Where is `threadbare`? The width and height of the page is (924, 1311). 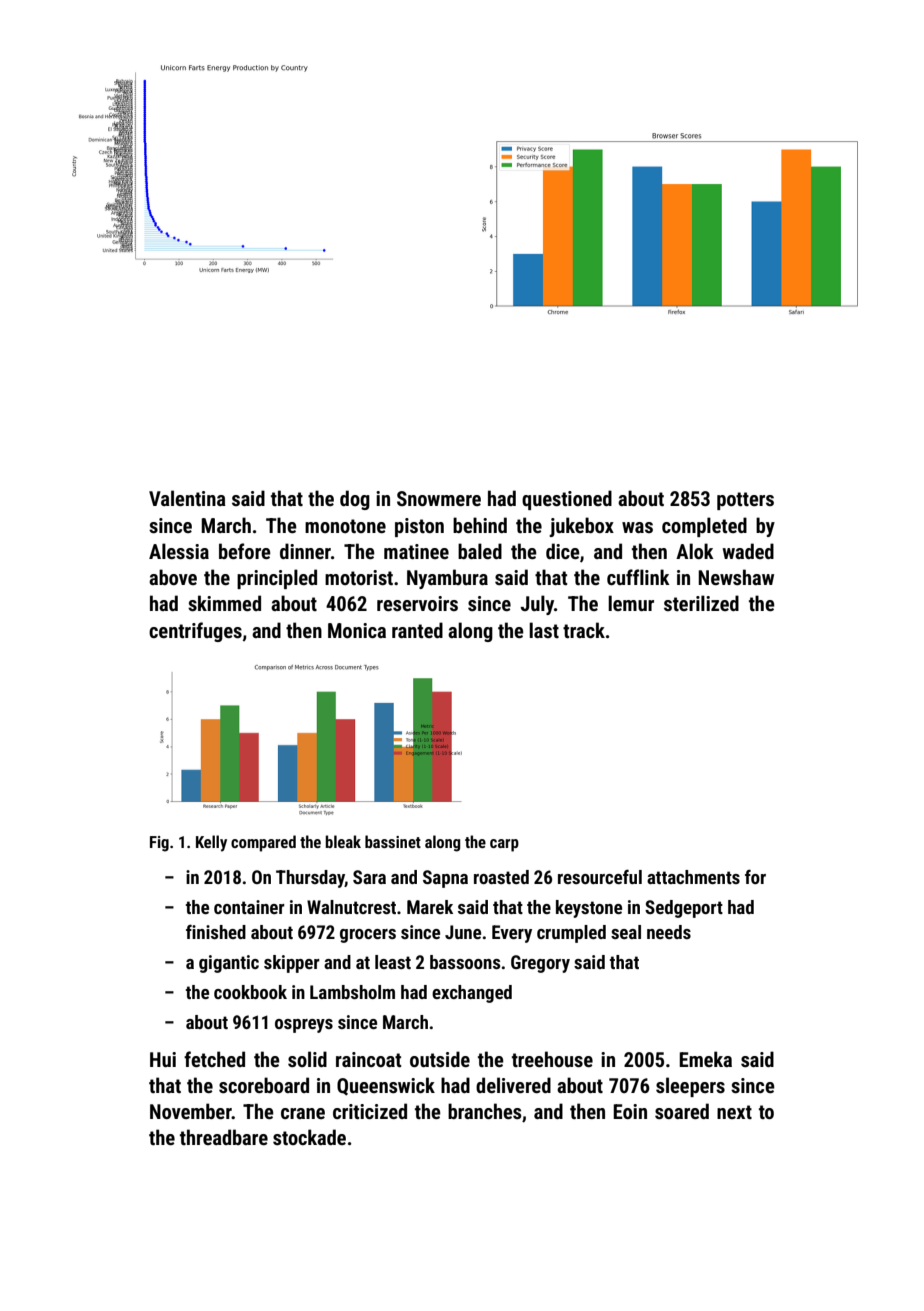 threadbare is located at coordinates (224, 1137).
